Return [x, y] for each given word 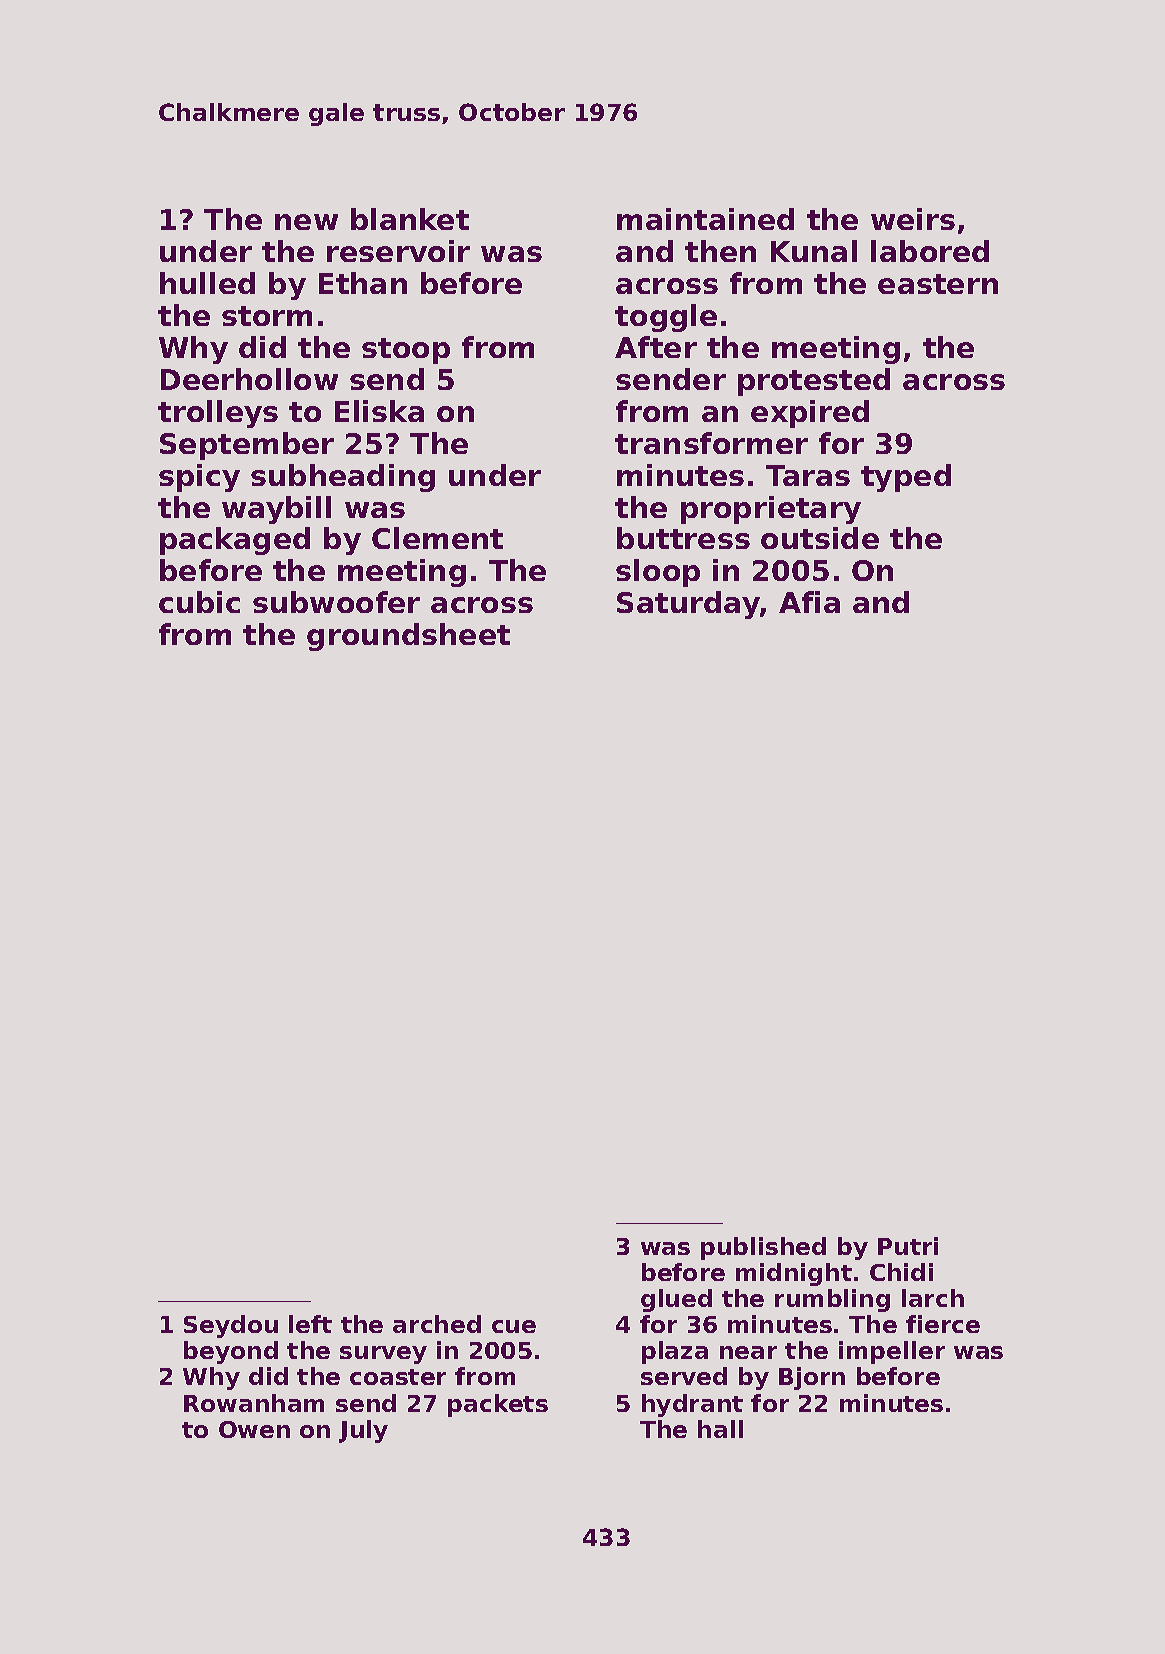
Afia [809, 602]
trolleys [218, 414]
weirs [913, 219]
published [763, 1248]
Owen [254, 1429]
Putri [908, 1246]
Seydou [231, 1326]
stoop [406, 351]
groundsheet [408, 637]
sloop [658, 573]
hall [720, 1429]
